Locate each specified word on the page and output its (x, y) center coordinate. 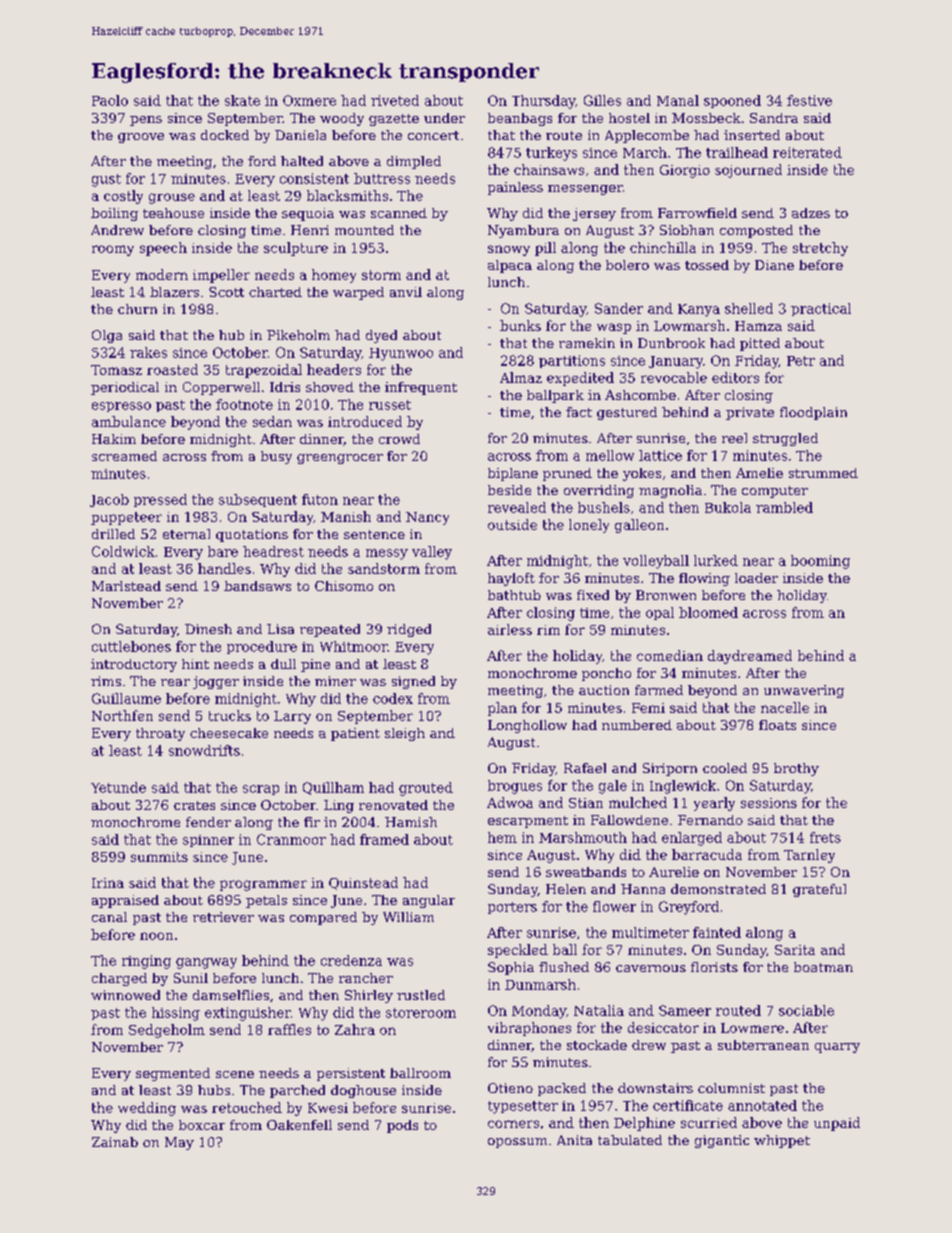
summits (159, 857)
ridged (409, 630)
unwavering (804, 691)
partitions (572, 361)
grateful (819, 890)
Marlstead (126, 586)
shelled (749, 308)
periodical (125, 388)
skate (242, 100)
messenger (585, 190)
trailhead (737, 152)
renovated (393, 805)
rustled (421, 995)
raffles (289, 1029)
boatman (823, 967)
